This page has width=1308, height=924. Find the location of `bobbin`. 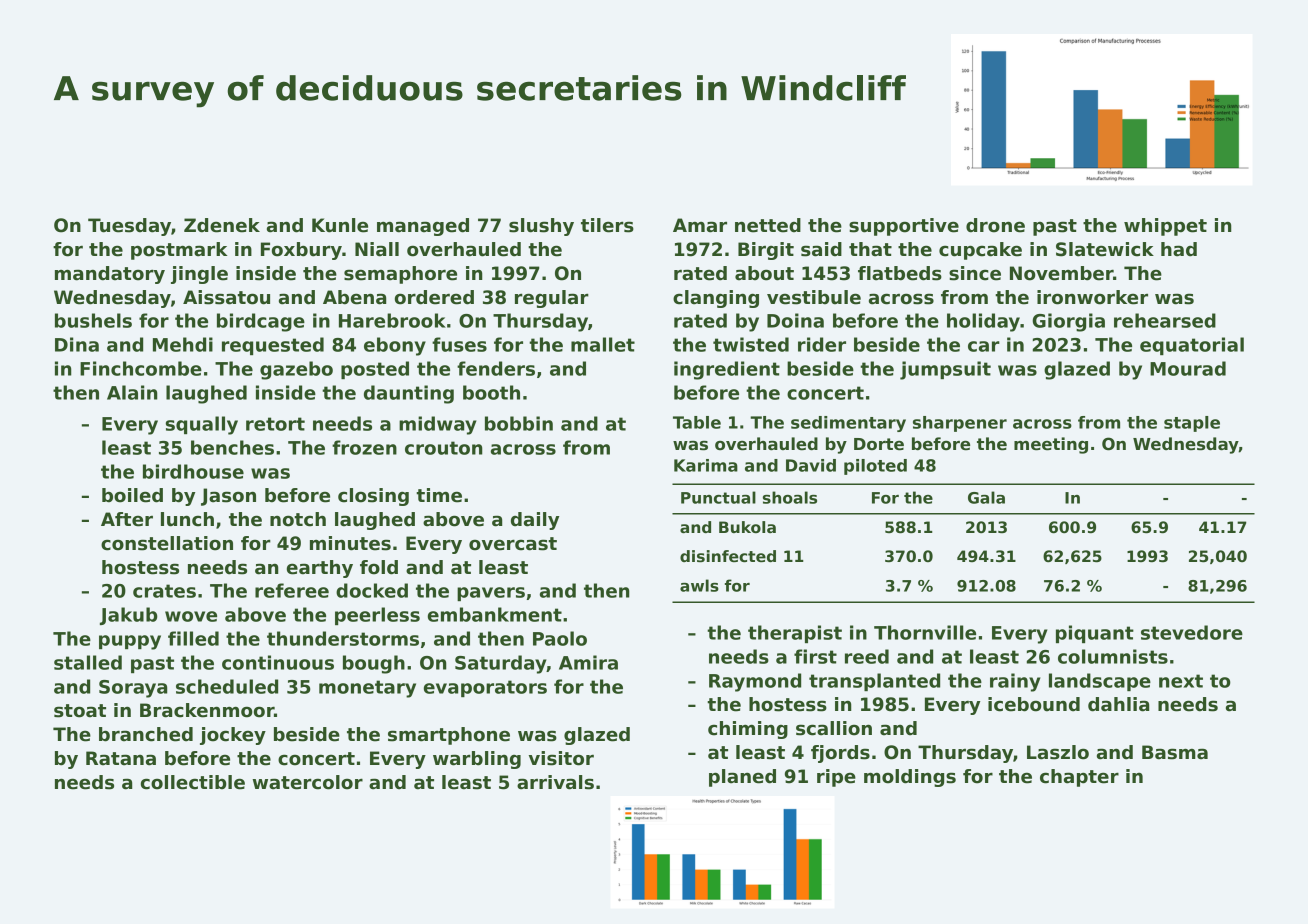

bobbin is located at coordinates (519, 423).
